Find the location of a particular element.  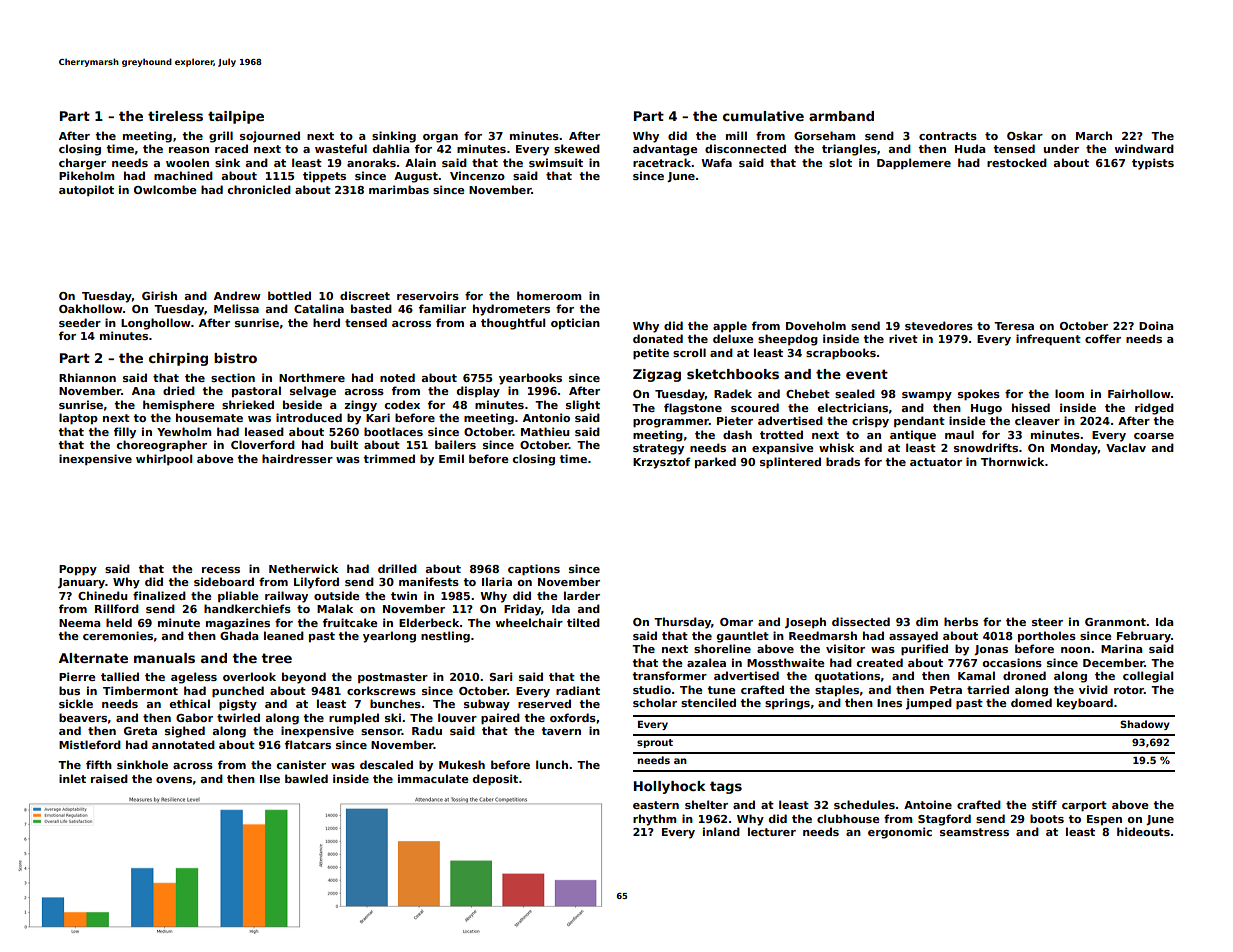

Emil is located at coordinates (451, 458).
